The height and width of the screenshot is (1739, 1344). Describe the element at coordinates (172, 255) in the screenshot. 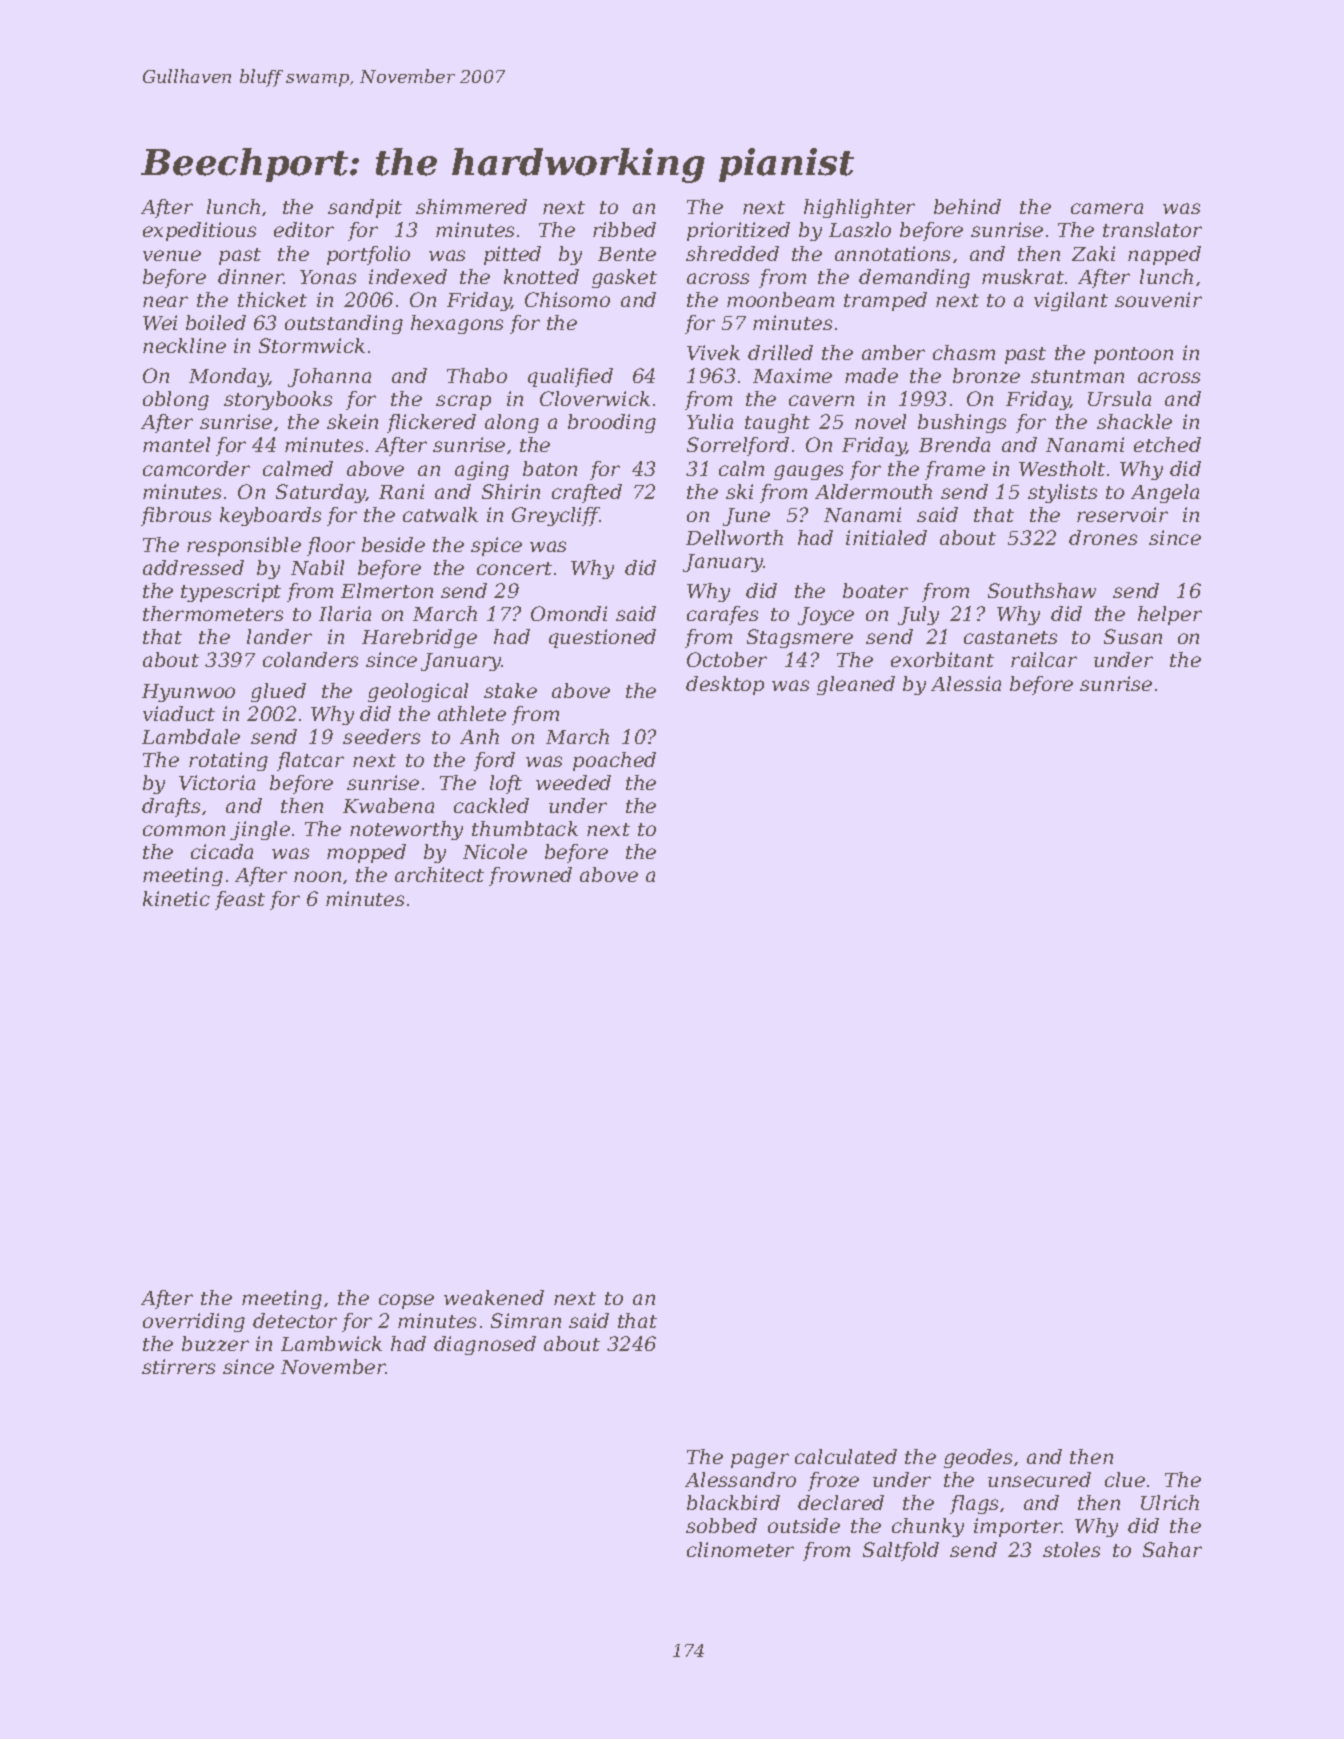

I see `venue` at that location.
